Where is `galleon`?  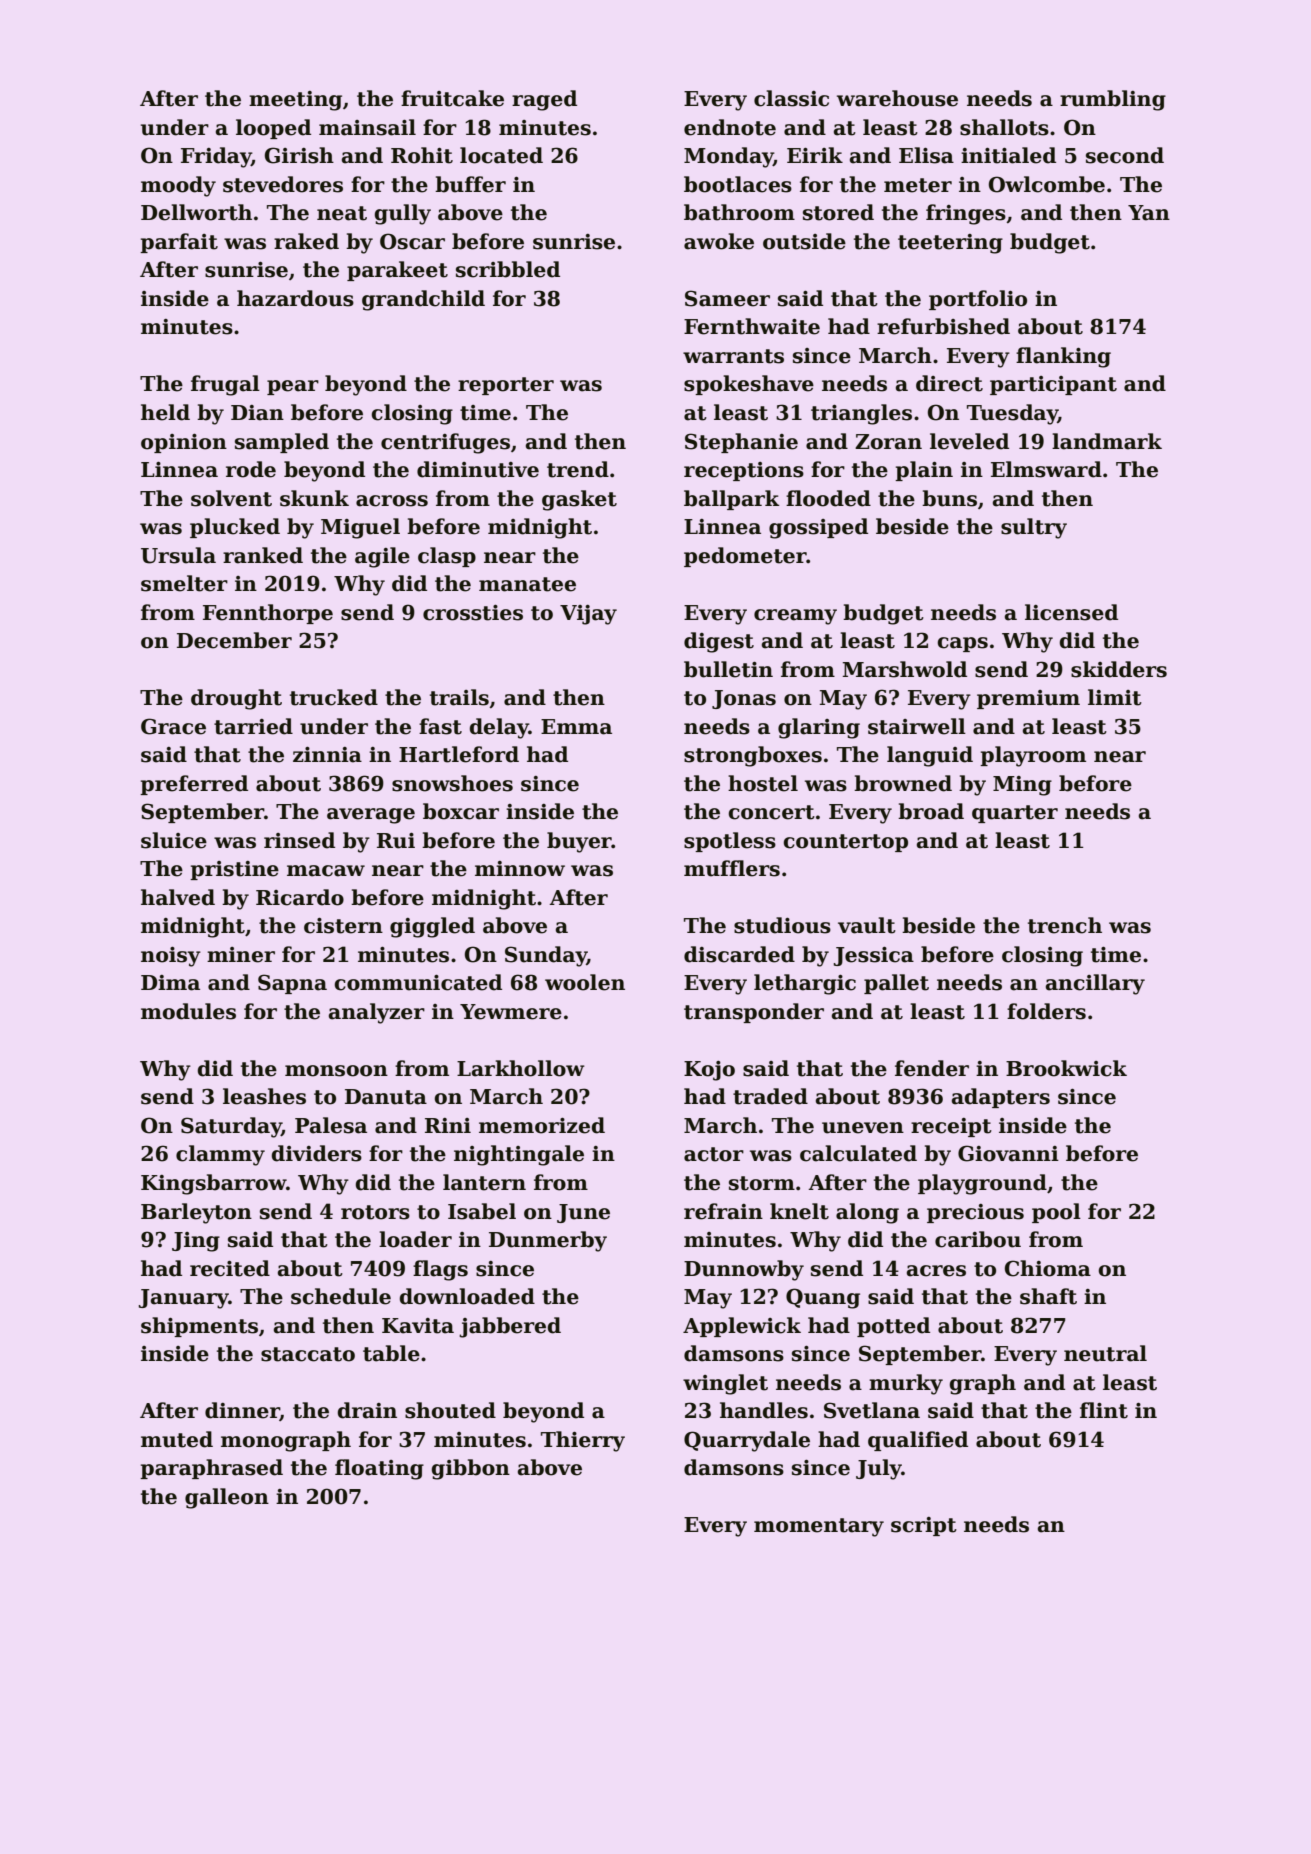 galleon is located at coordinates (227, 1498).
